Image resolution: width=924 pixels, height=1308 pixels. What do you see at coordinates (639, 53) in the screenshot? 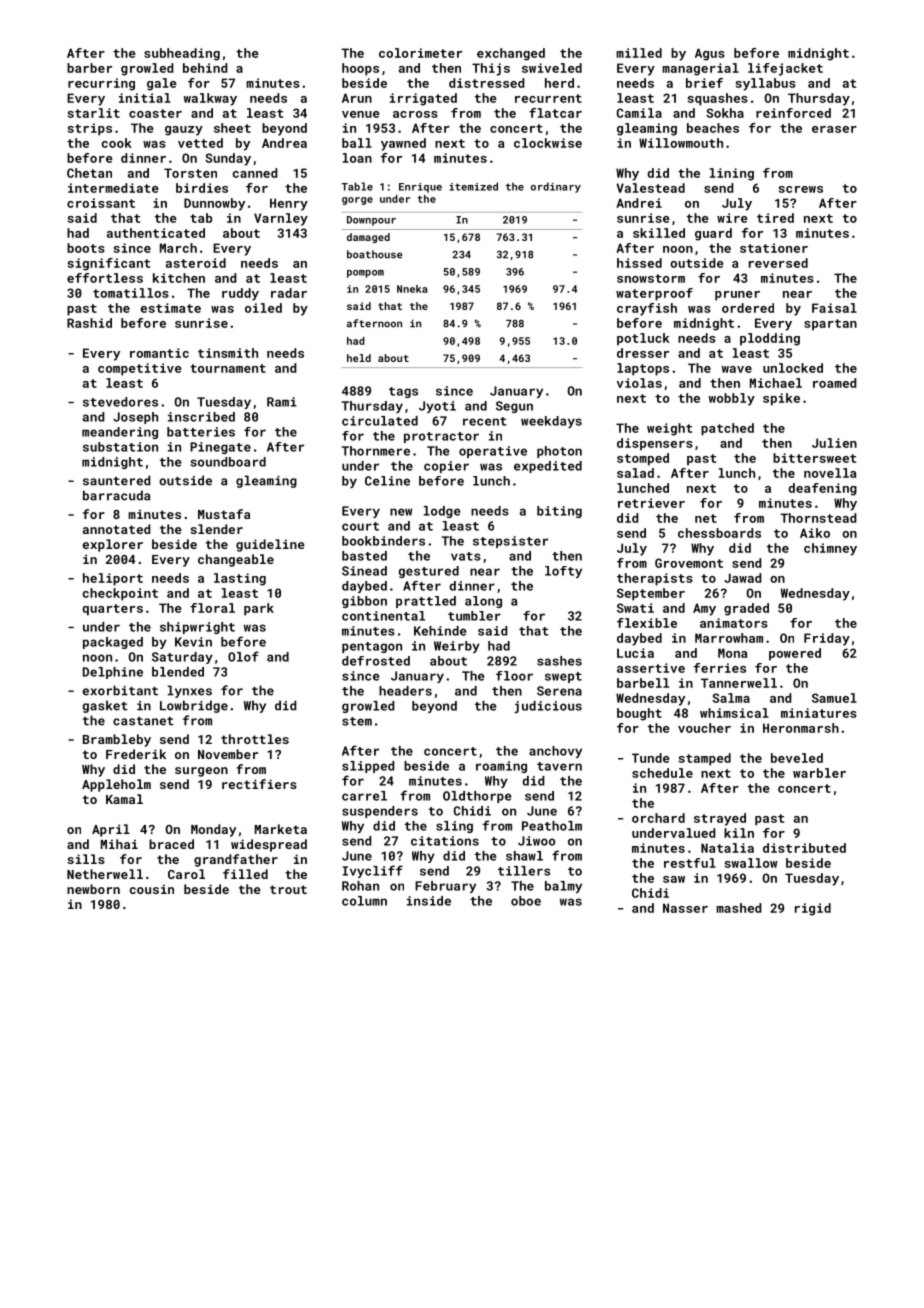
I see `milled` at bounding box center [639, 53].
